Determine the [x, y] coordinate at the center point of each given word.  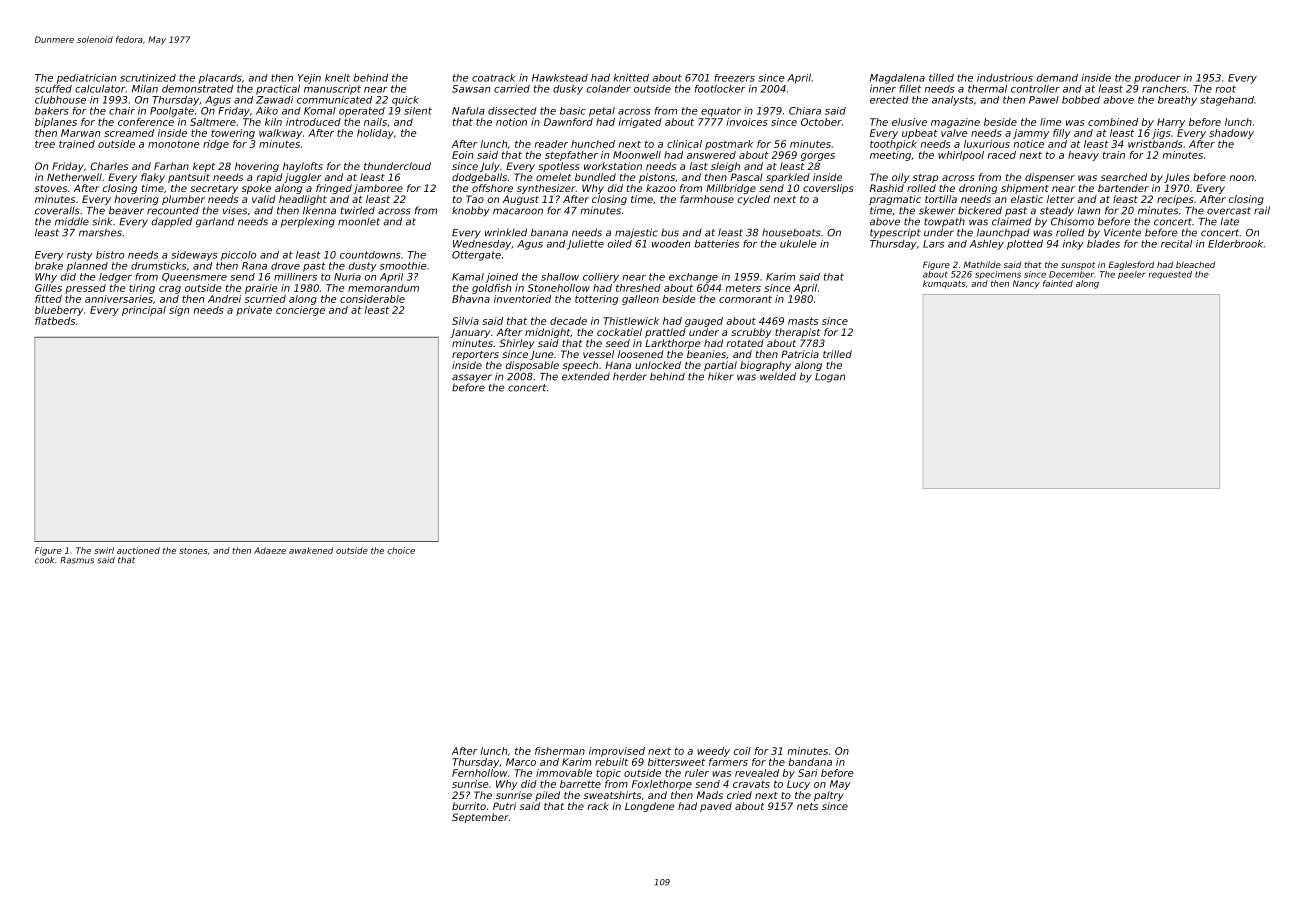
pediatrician [86, 79]
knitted [631, 78]
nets [807, 806]
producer [1157, 79]
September [480, 818]
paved [716, 807]
